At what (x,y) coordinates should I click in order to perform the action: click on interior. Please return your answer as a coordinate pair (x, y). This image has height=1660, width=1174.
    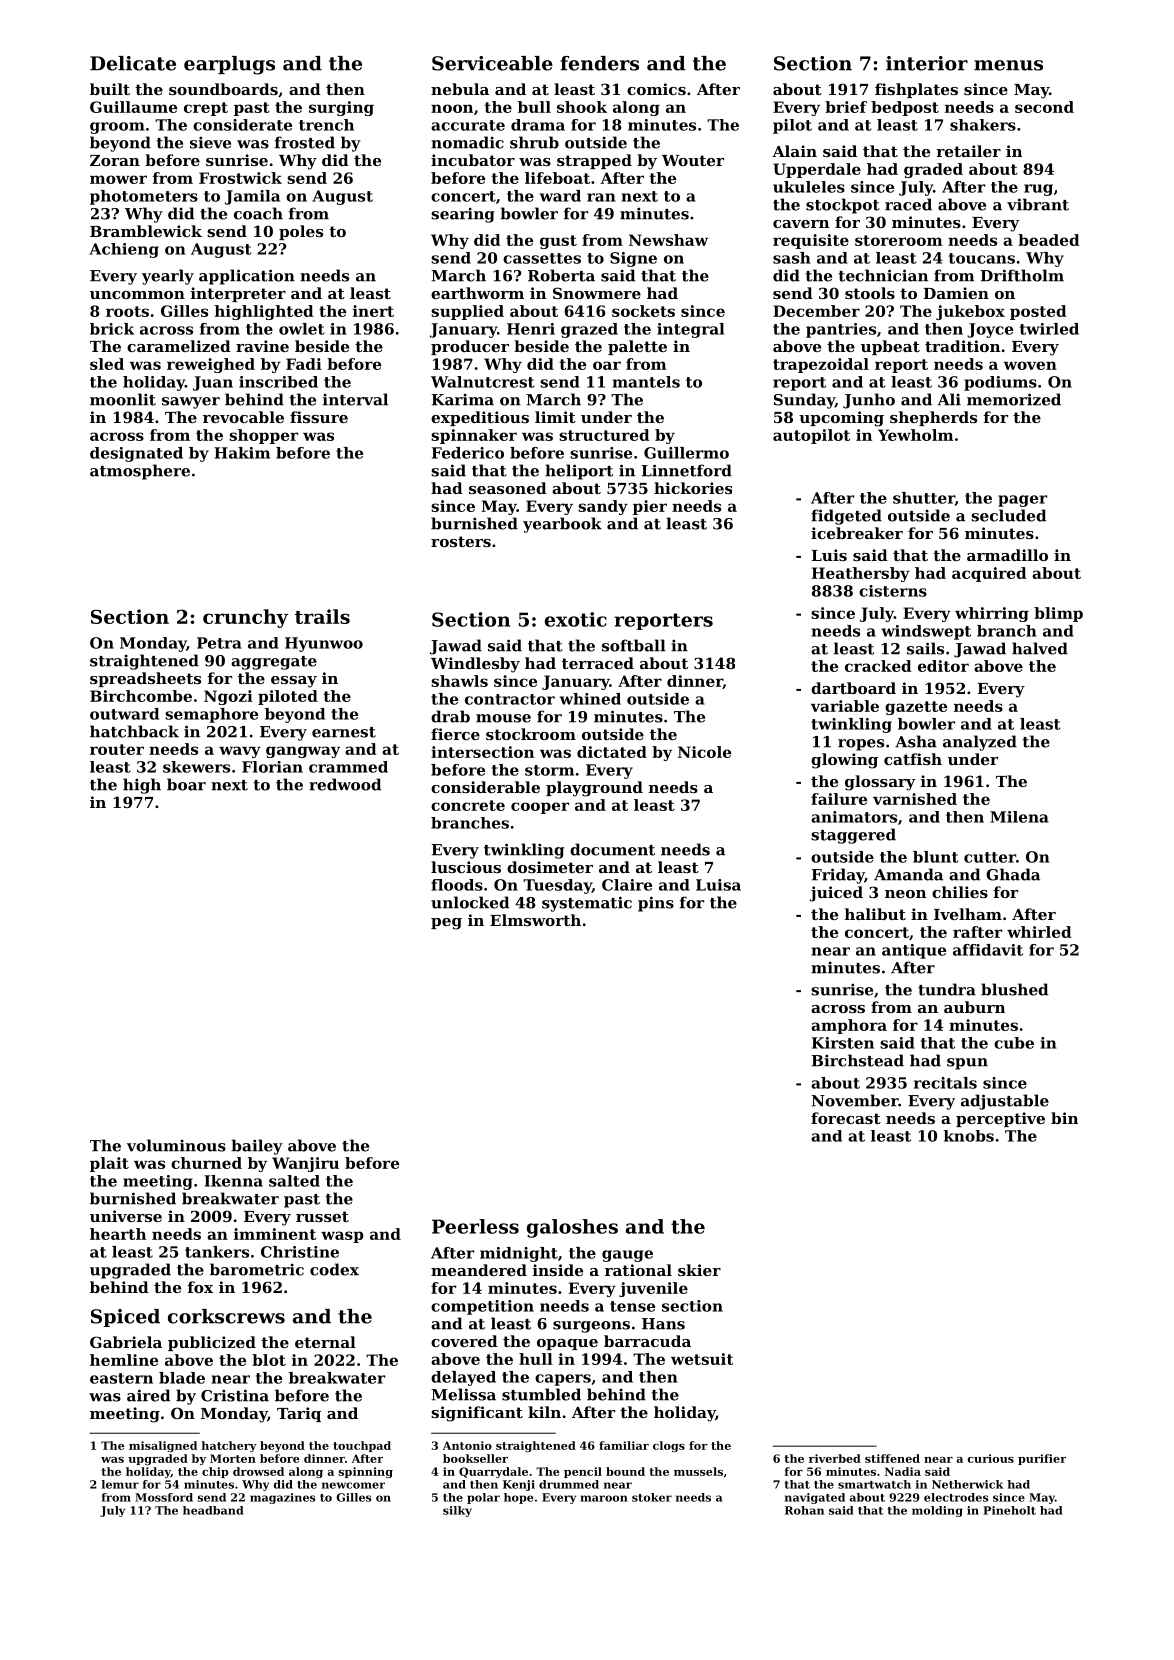
    Looking at the image, I should click on (927, 63).
